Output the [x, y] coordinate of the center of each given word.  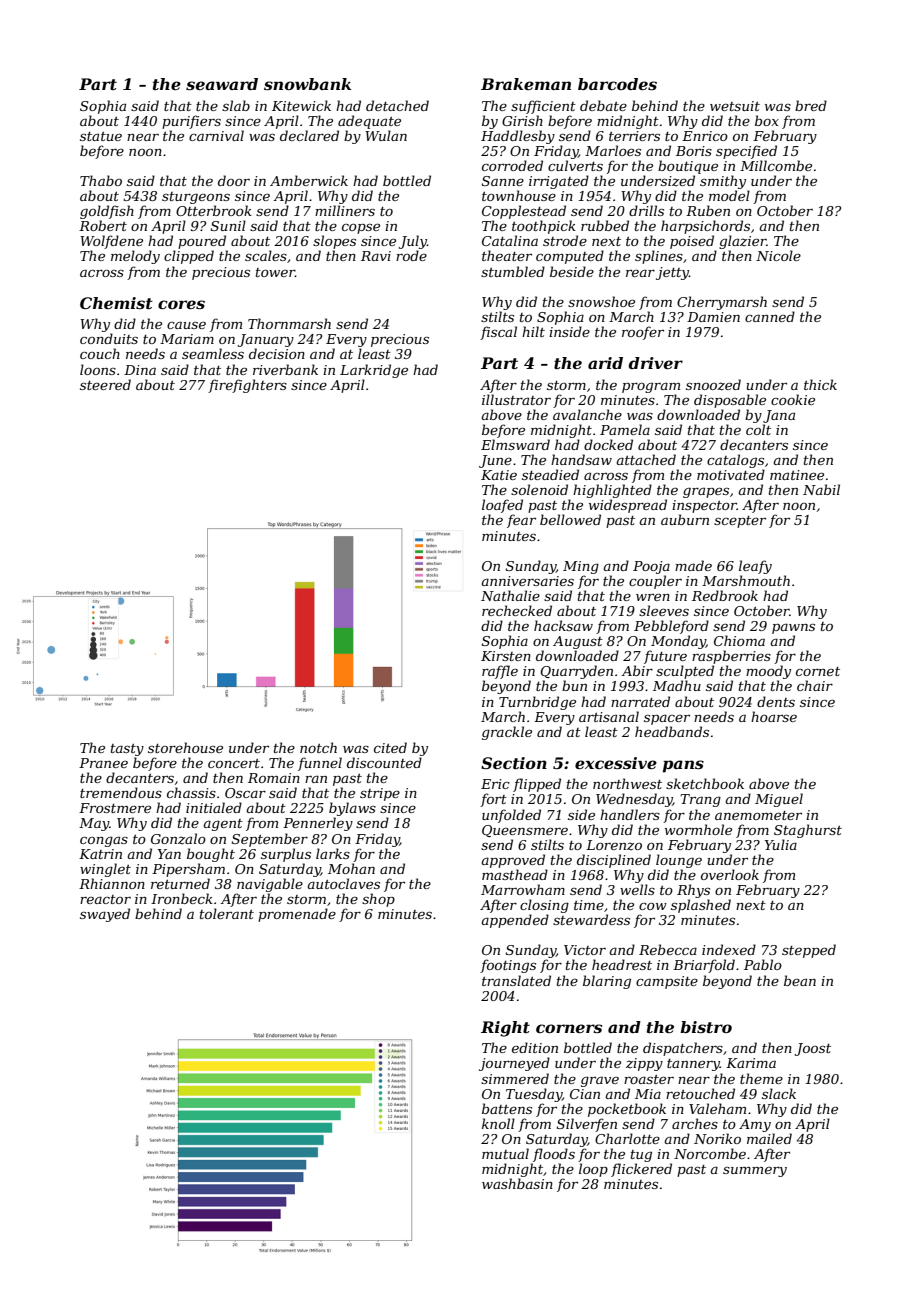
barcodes [617, 84]
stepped [809, 951]
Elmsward [515, 444]
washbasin [517, 1183]
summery [755, 1172]
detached [397, 105]
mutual [505, 1153]
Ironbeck [182, 898]
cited [390, 747]
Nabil [821, 489]
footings [508, 966]
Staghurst [808, 831]
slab [236, 105]
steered [105, 384]
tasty [127, 750]
